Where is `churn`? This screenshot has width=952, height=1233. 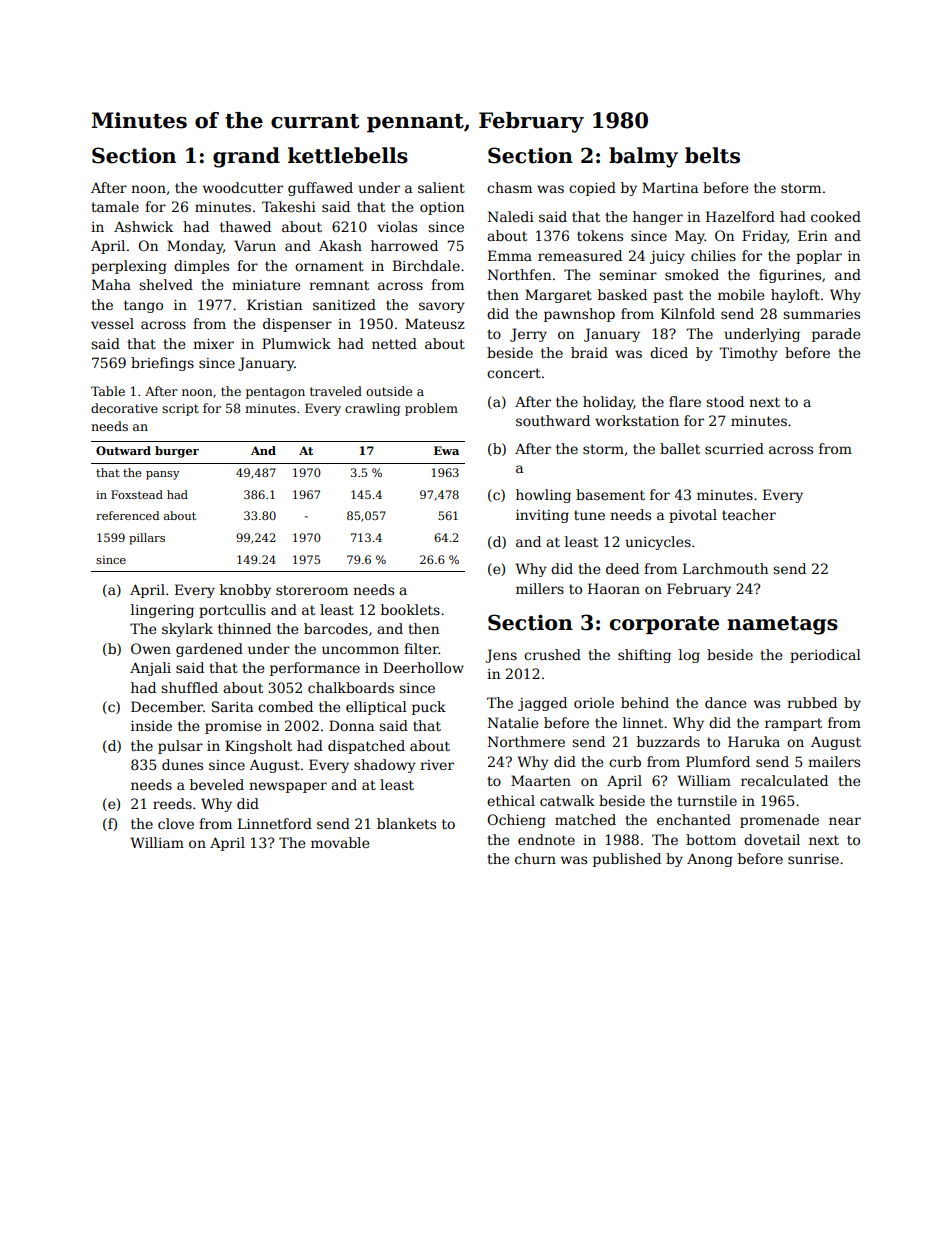 churn is located at coordinates (535, 858).
